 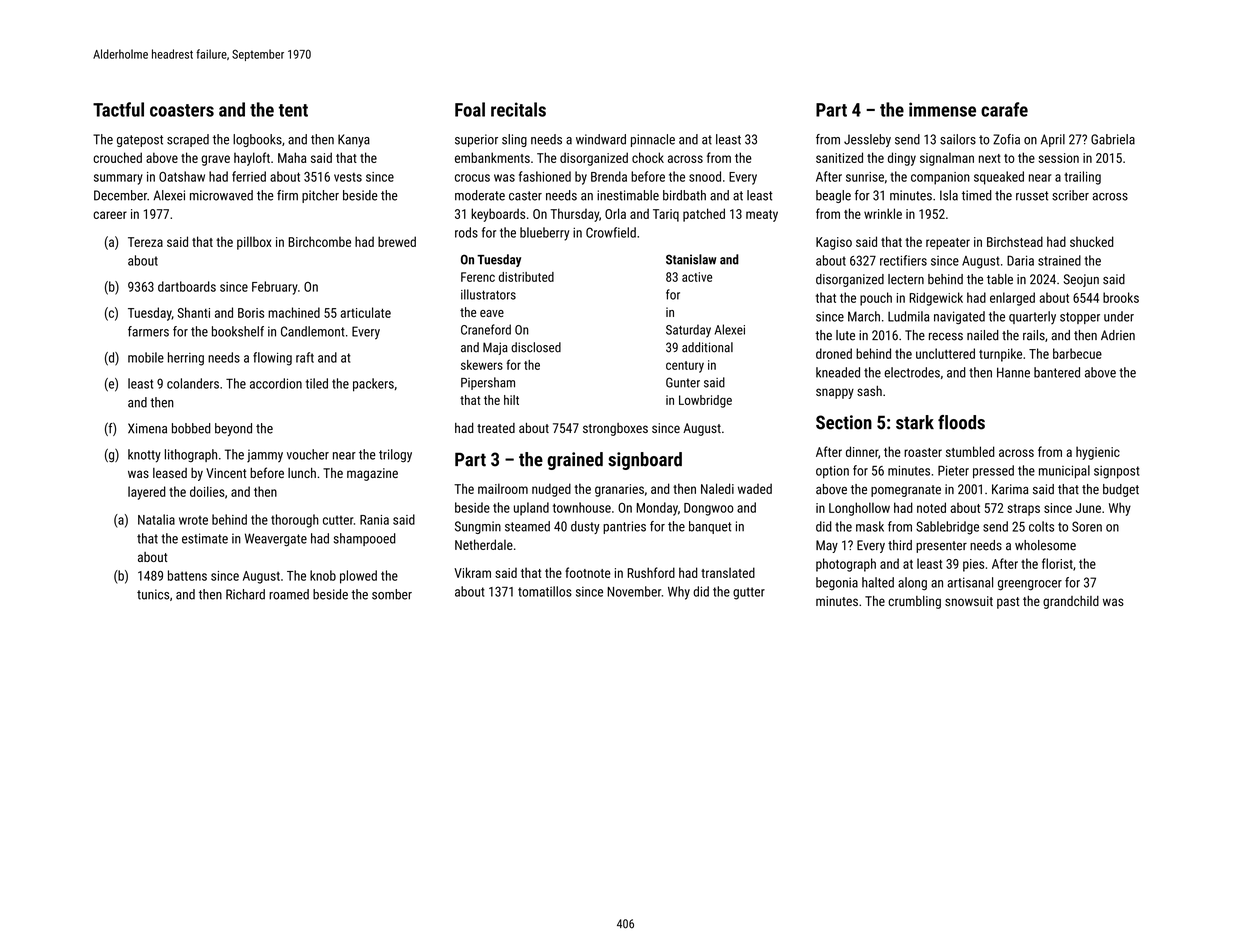 I want to click on hygienic, so click(x=1098, y=453).
